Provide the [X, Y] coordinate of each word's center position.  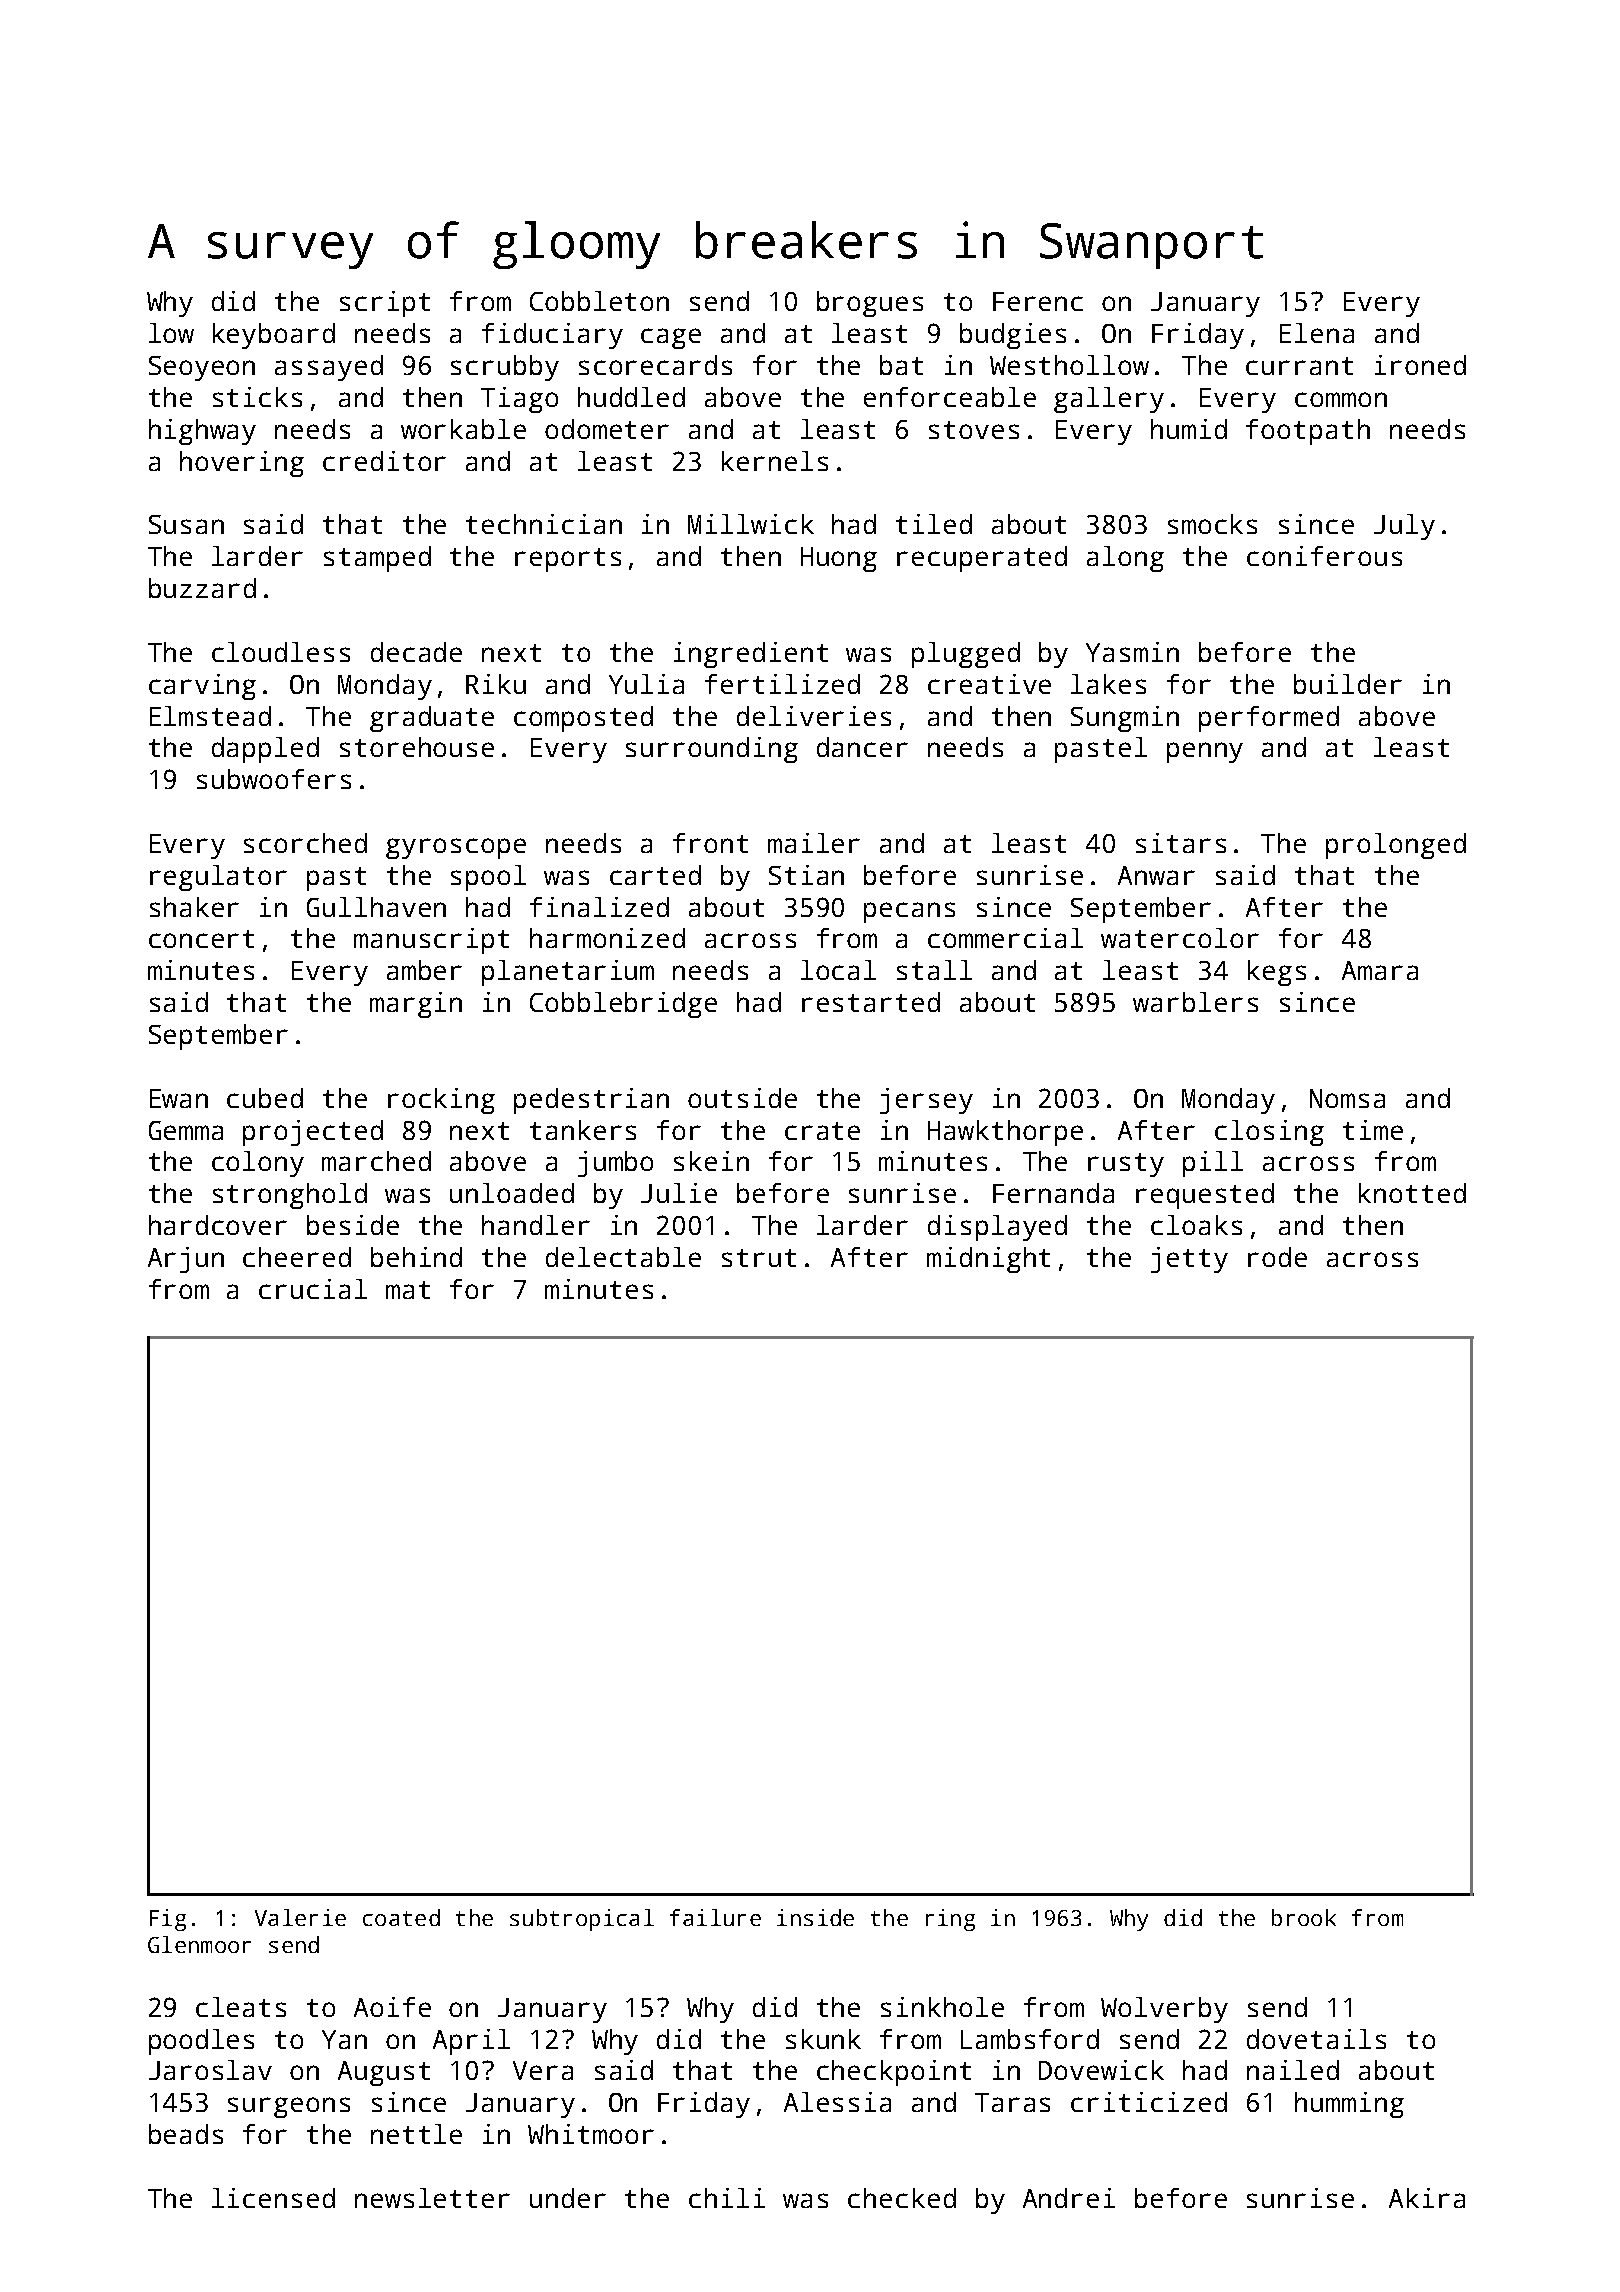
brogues [870, 304]
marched [376, 1161]
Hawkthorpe [1005, 1133]
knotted [1412, 1193]
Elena [1317, 333]
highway [202, 432]
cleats [241, 2007]
